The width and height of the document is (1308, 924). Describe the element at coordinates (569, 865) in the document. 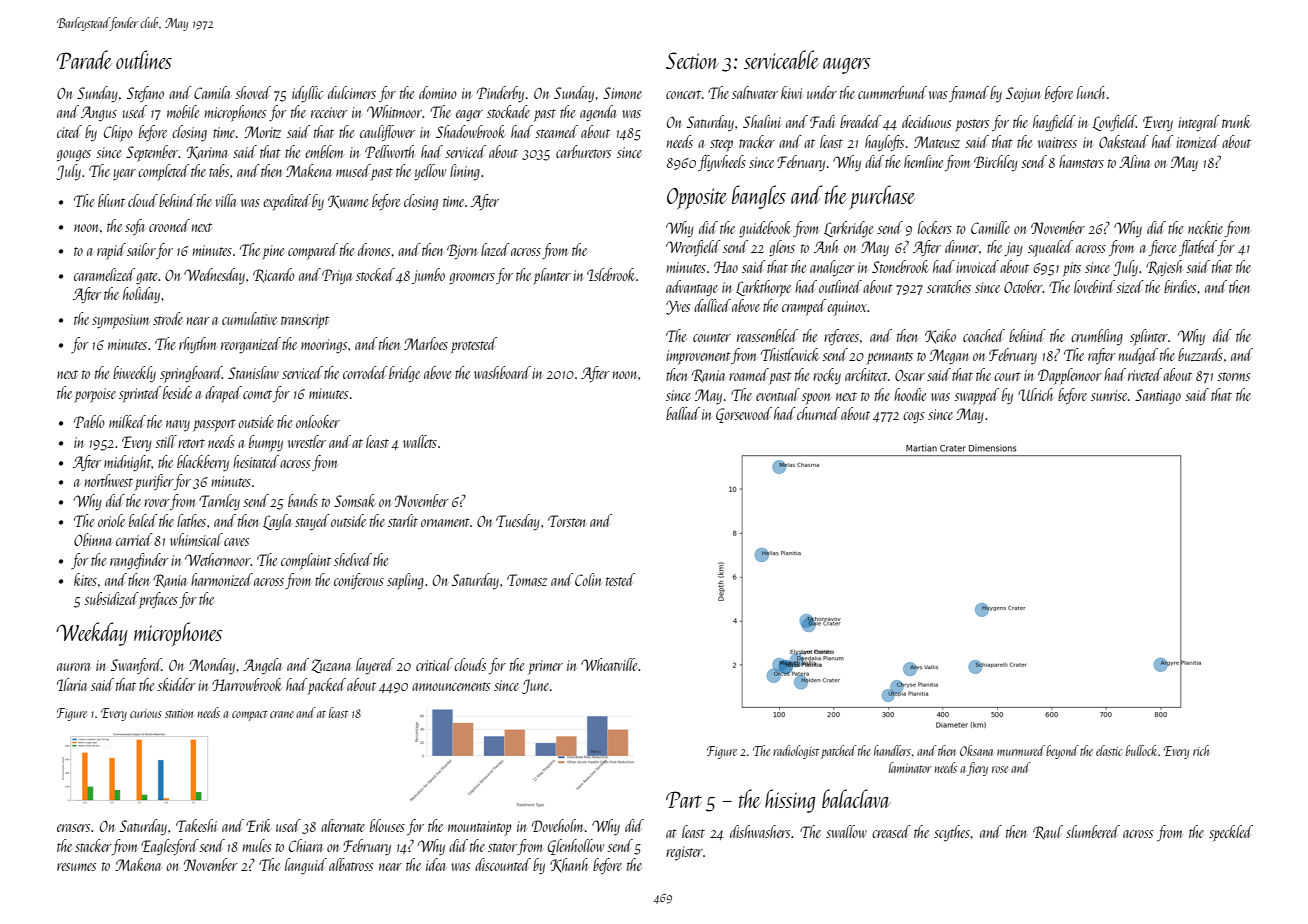

I see `Khanh` at that location.
